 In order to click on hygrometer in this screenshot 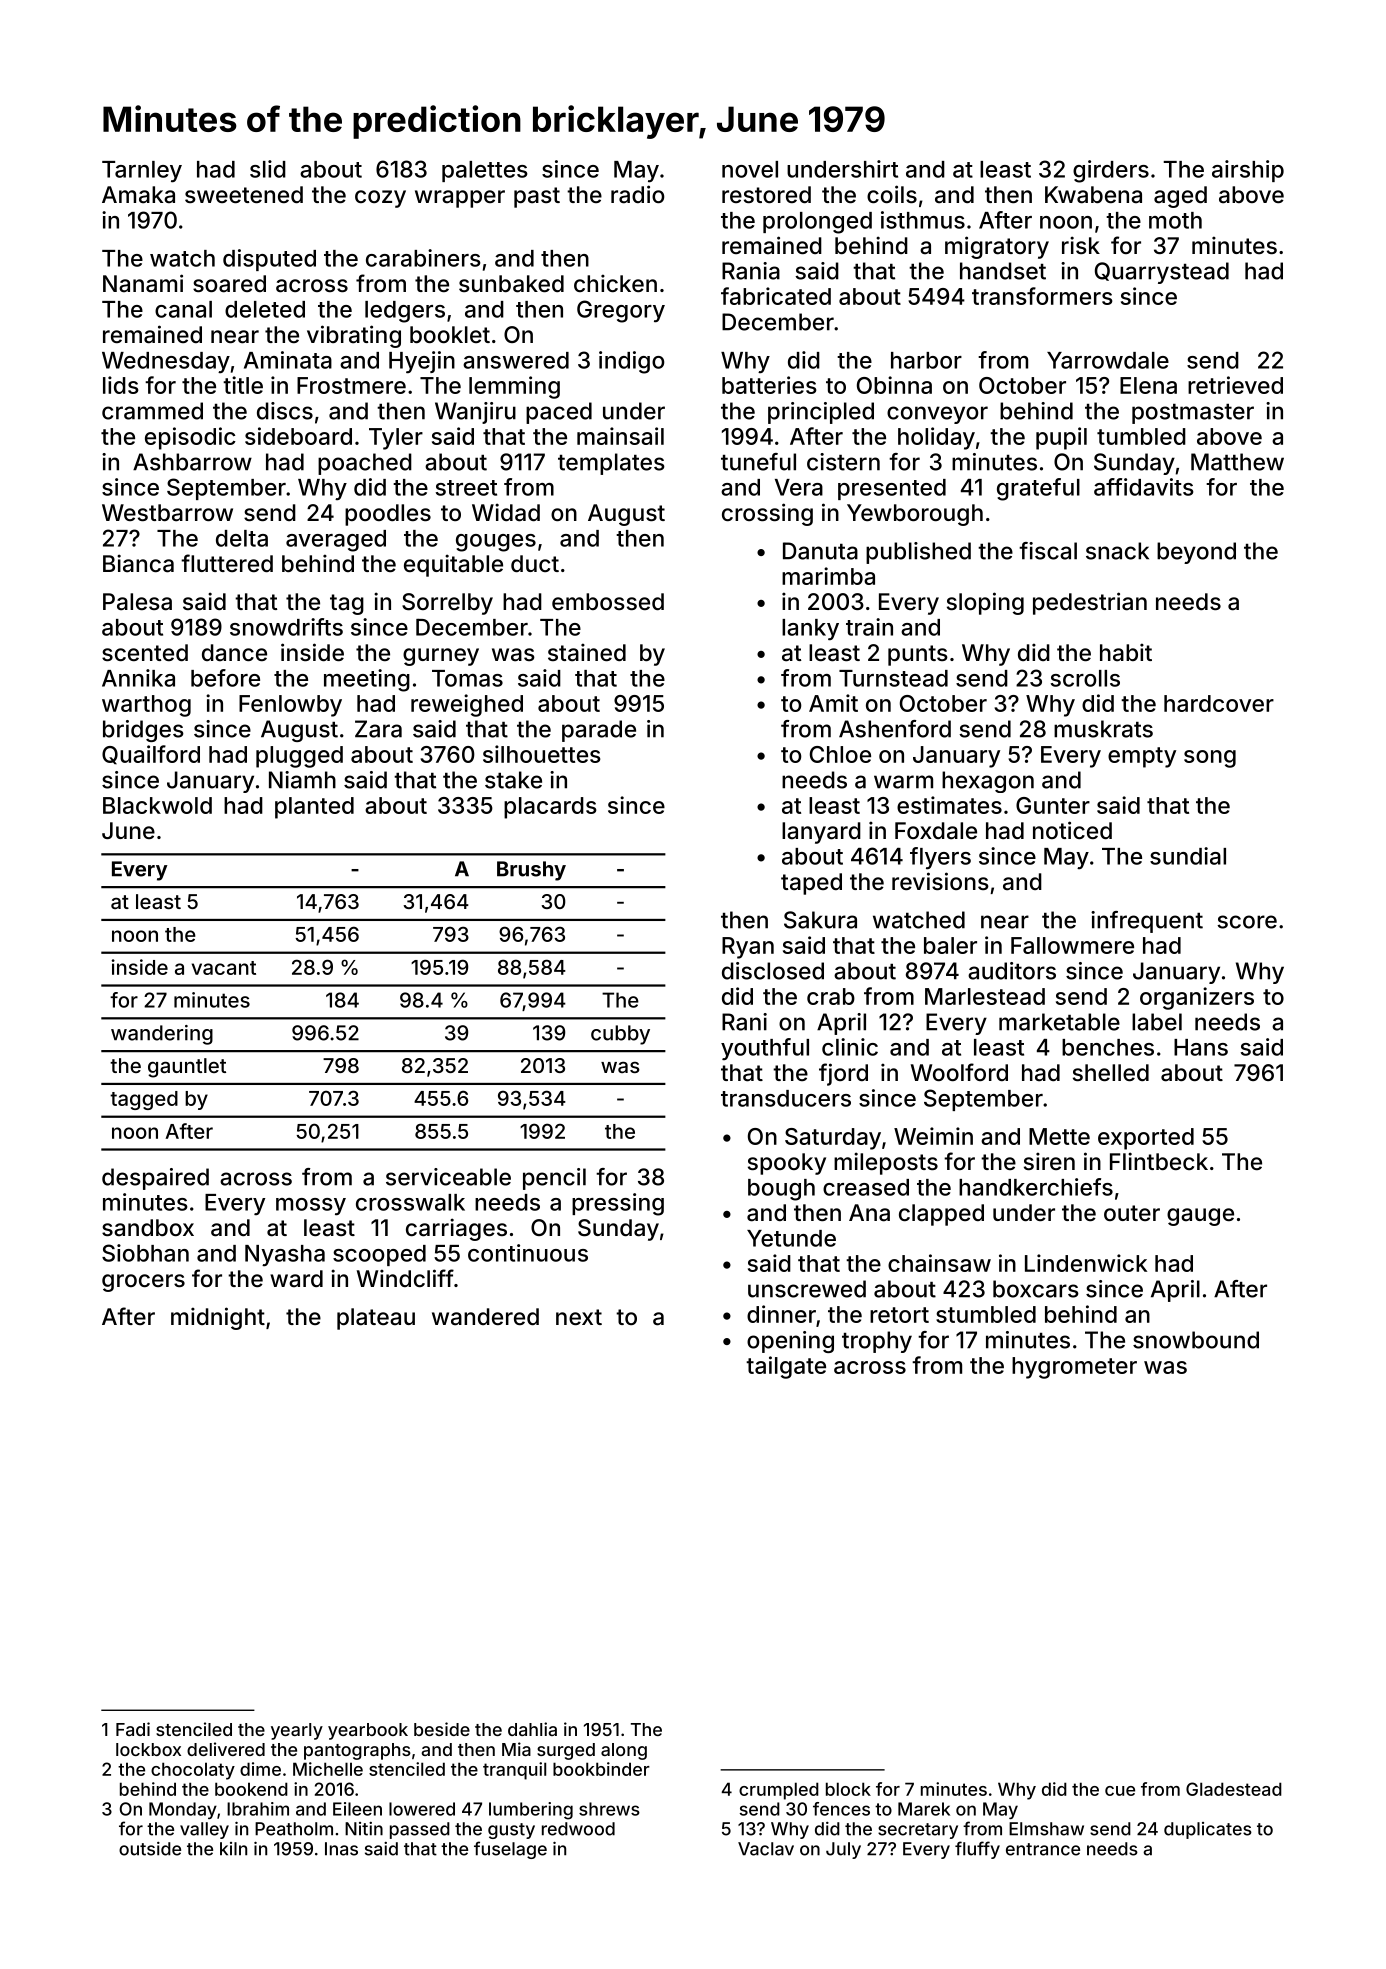, I will do `click(1074, 1368)`.
